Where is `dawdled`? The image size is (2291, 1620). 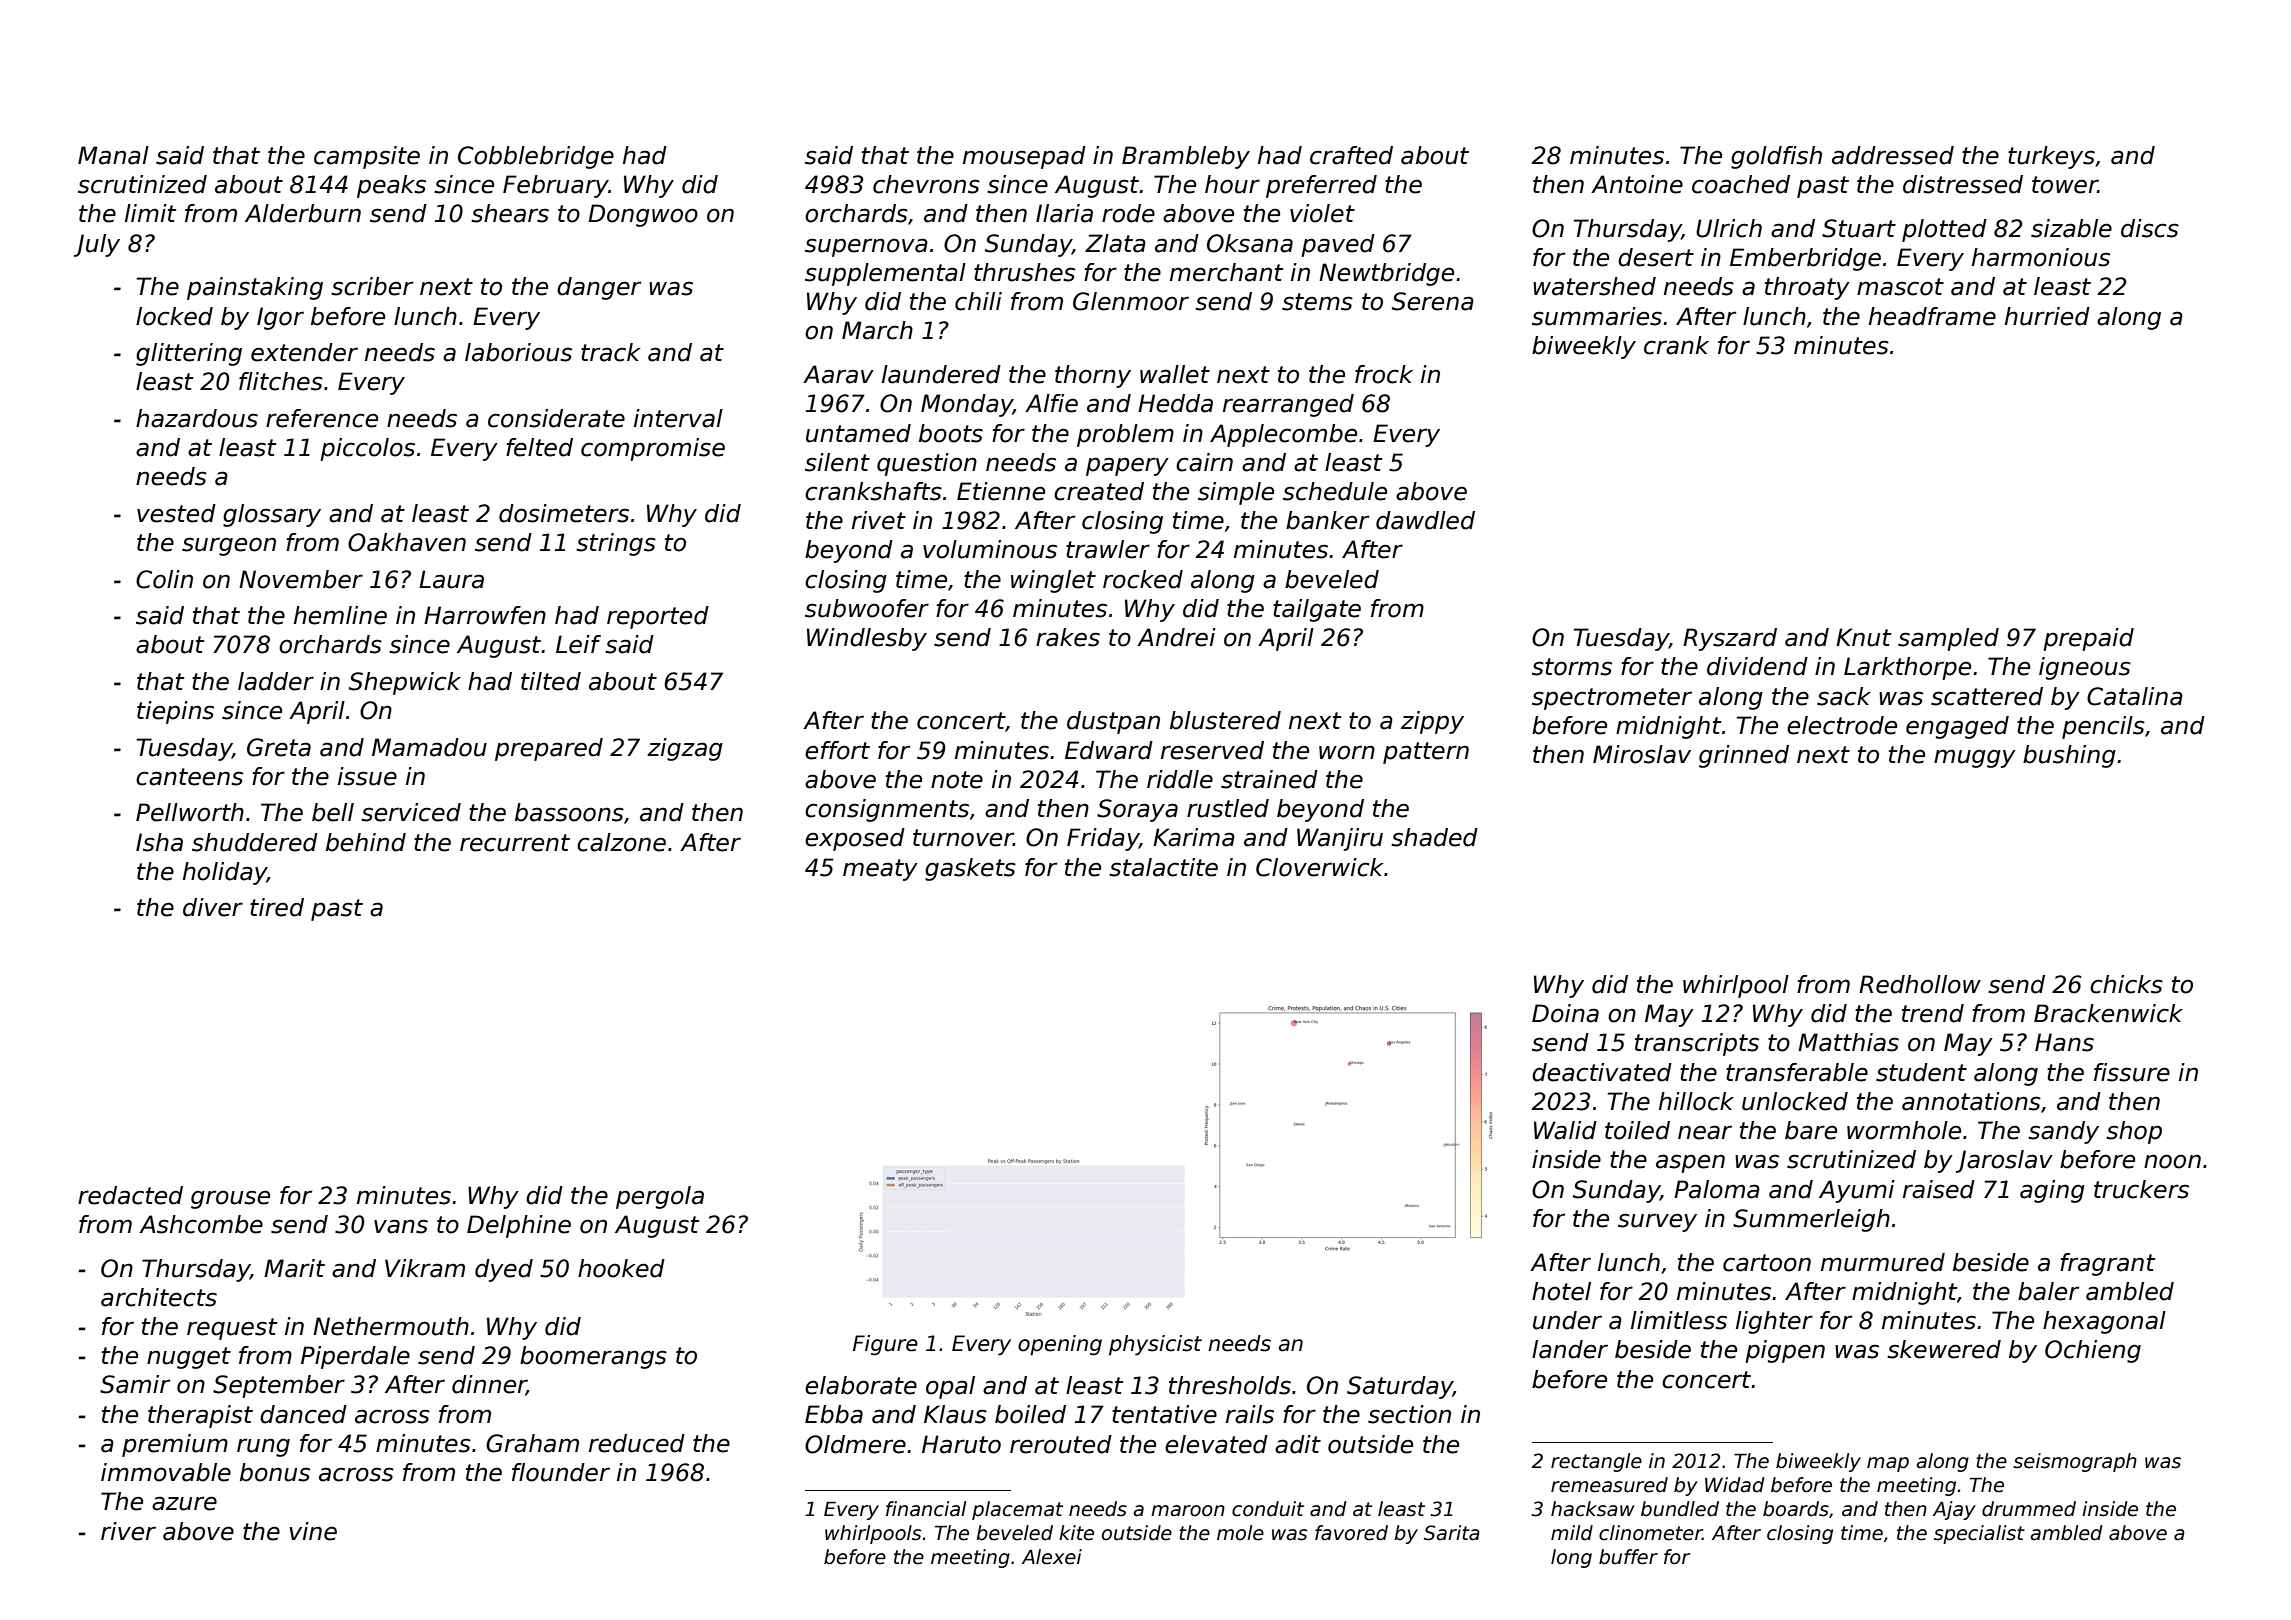
dawdled is located at coordinates (1425, 520).
